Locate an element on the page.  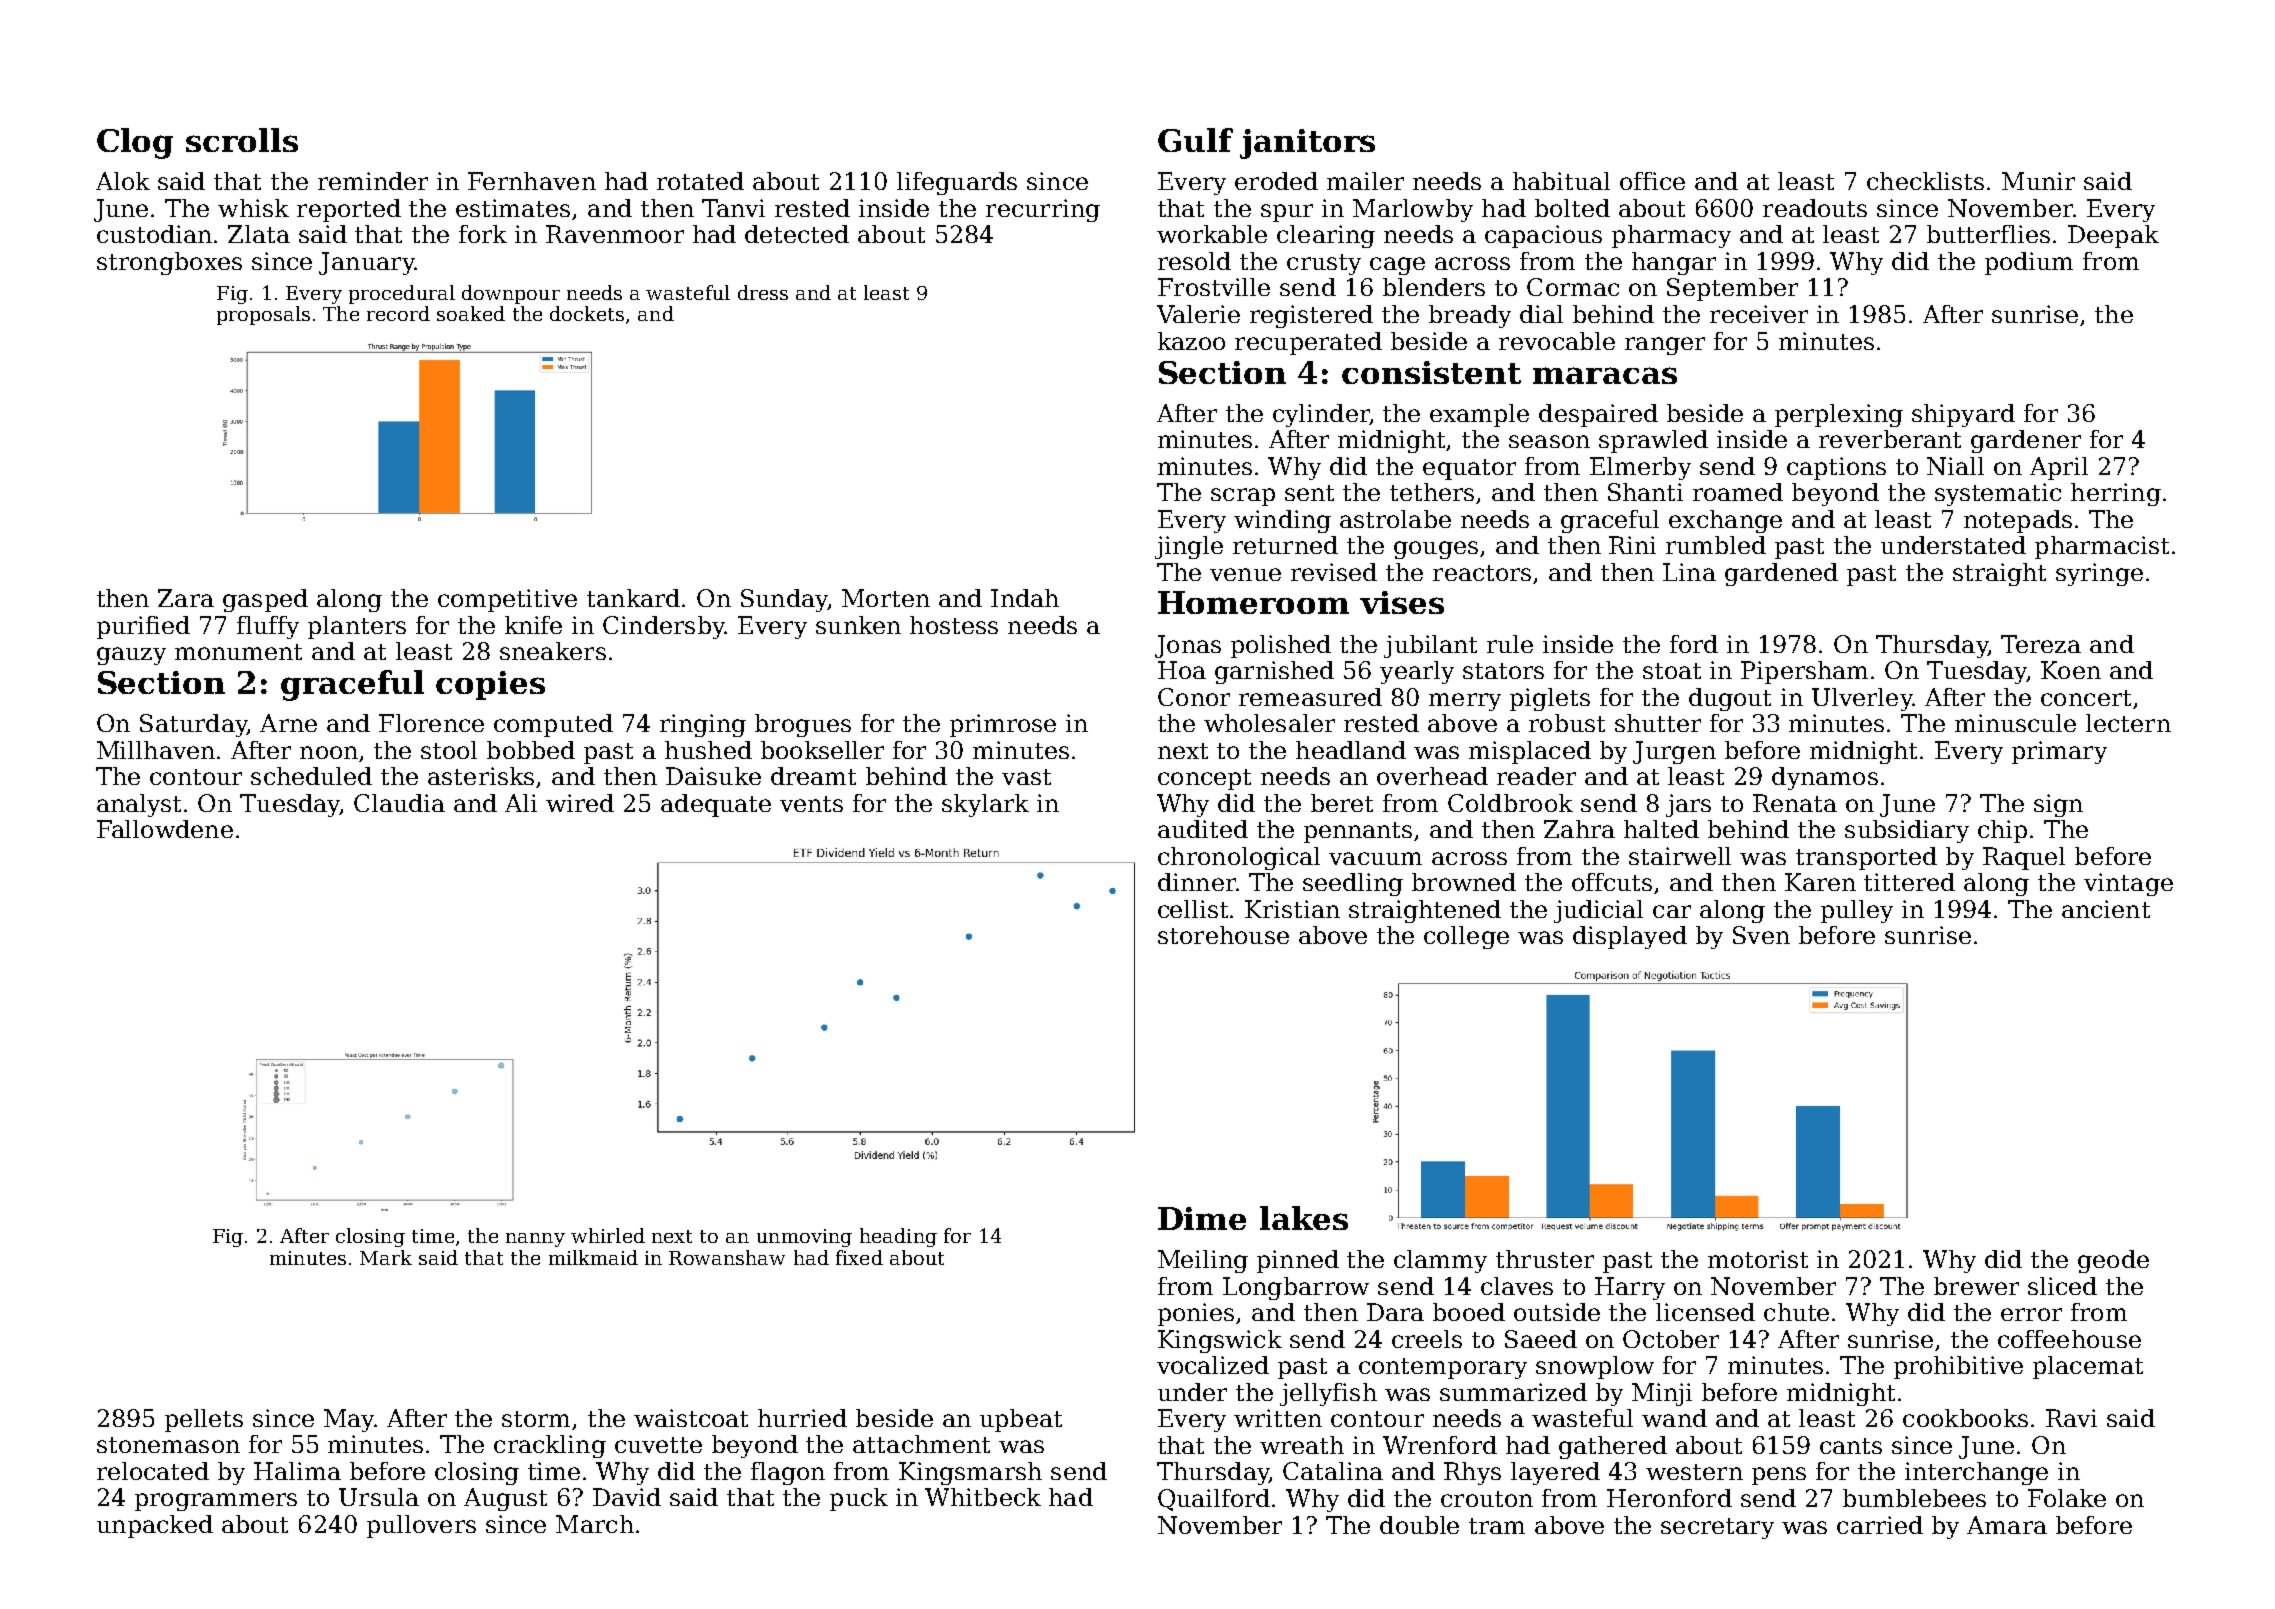
shipyard is located at coordinates (1963, 415).
